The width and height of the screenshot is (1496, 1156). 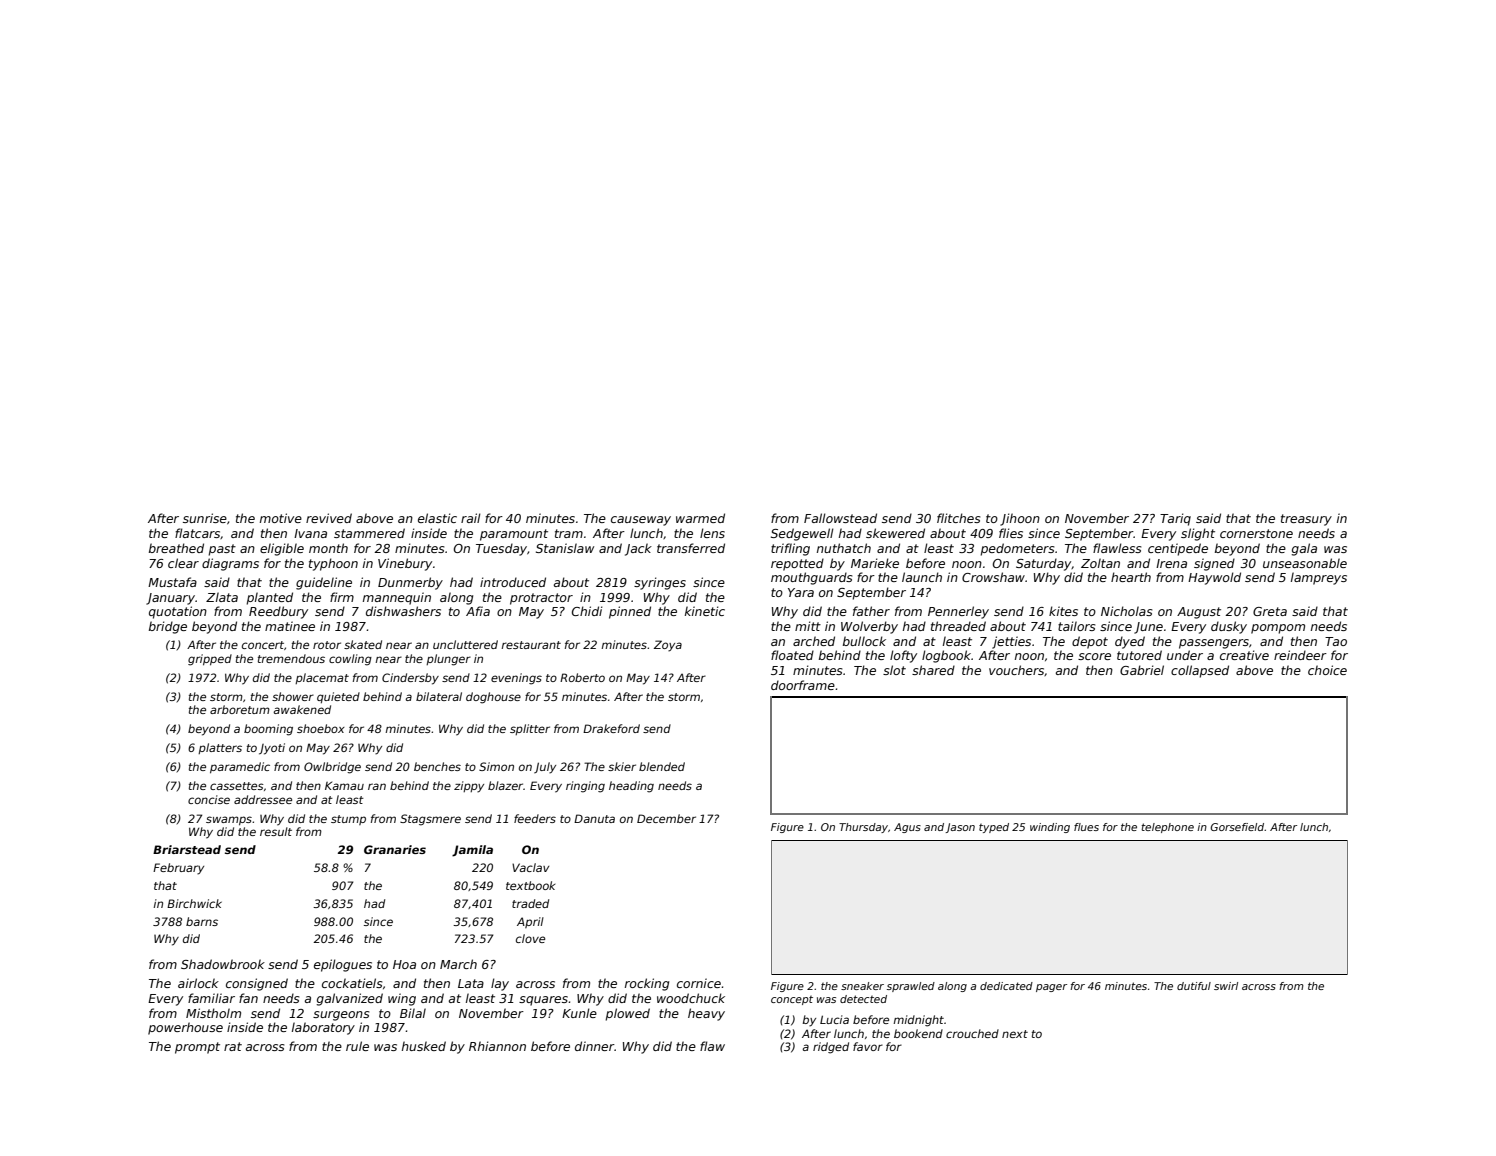 What do you see at coordinates (1306, 520) in the screenshot?
I see `treasury` at bounding box center [1306, 520].
